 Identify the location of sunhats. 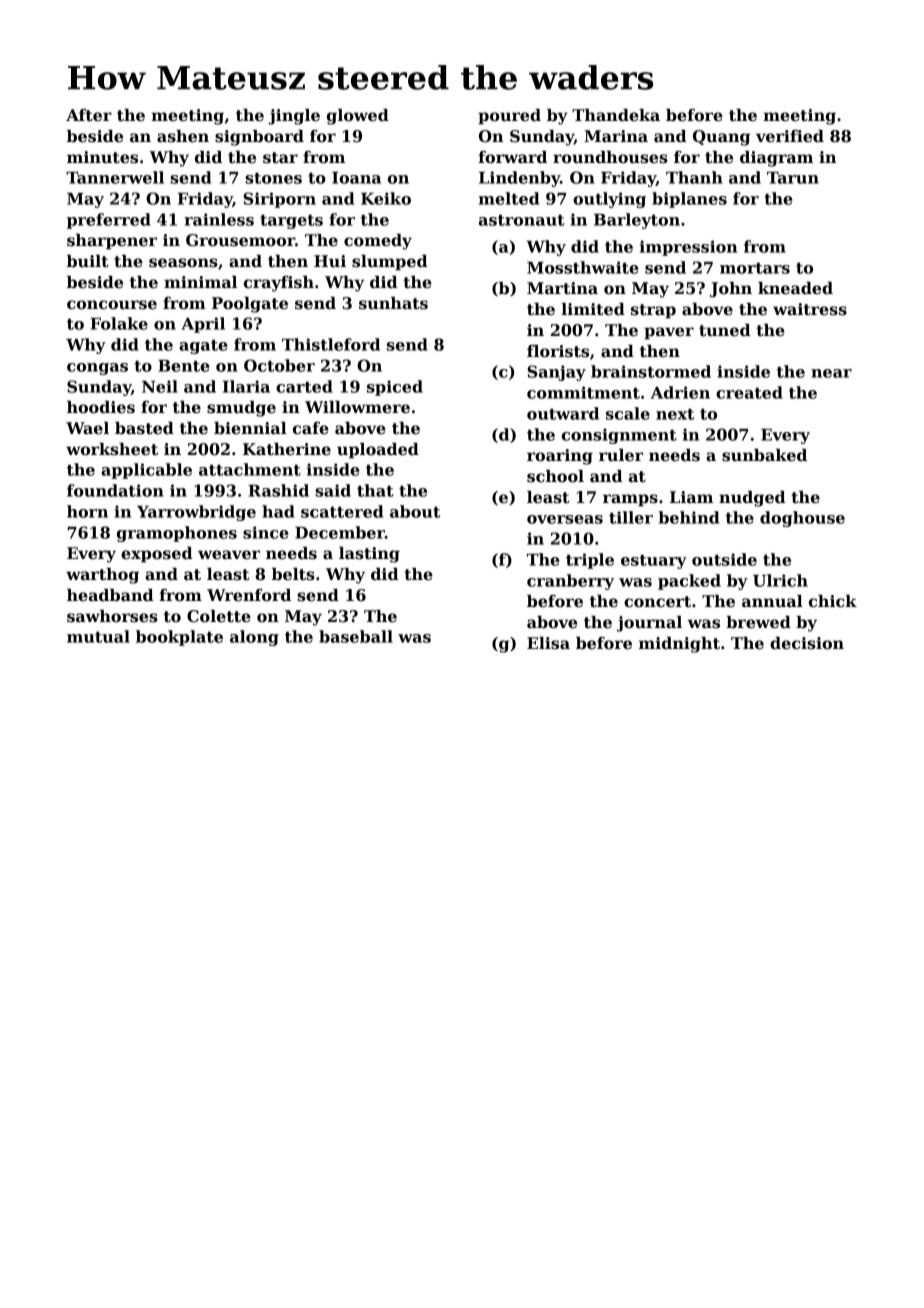
(393, 303).
